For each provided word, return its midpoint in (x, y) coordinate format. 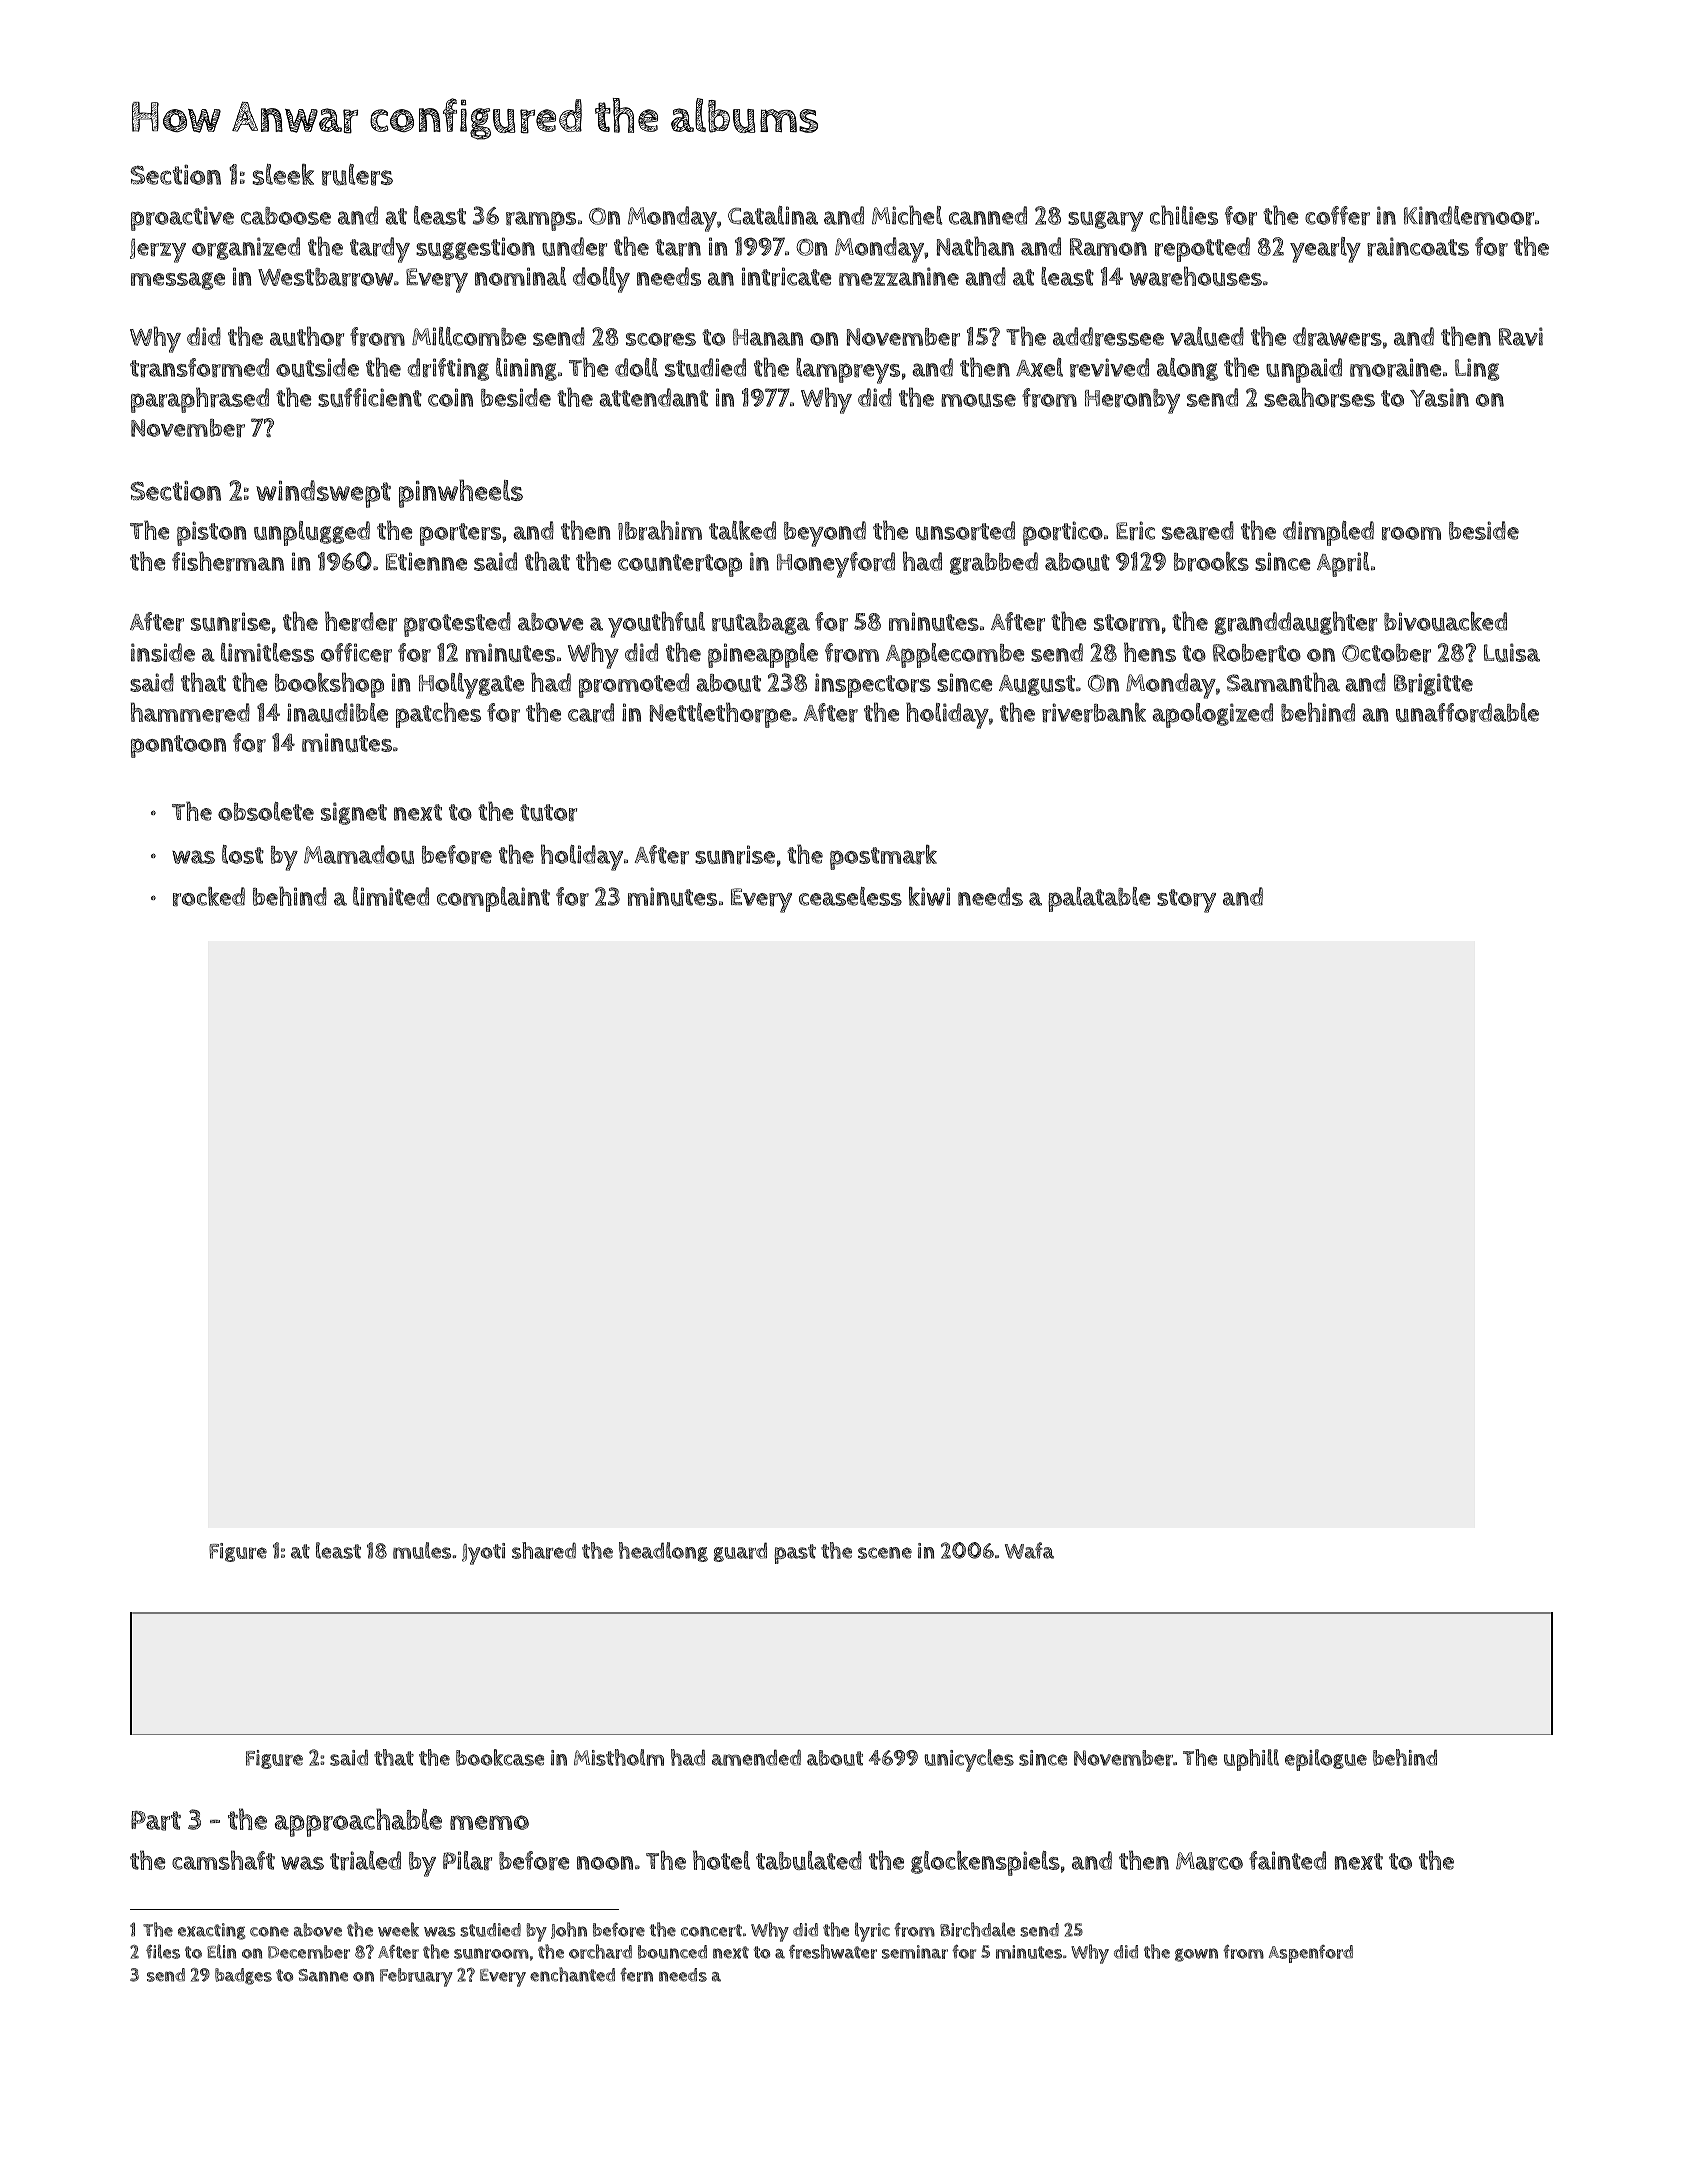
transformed (199, 367)
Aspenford (1311, 1954)
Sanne (323, 1975)
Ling (1477, 369)
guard (740, 1552)
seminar (915, 1952)
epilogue (1326, 1760)
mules (422, 1550)
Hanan (768, 337)
